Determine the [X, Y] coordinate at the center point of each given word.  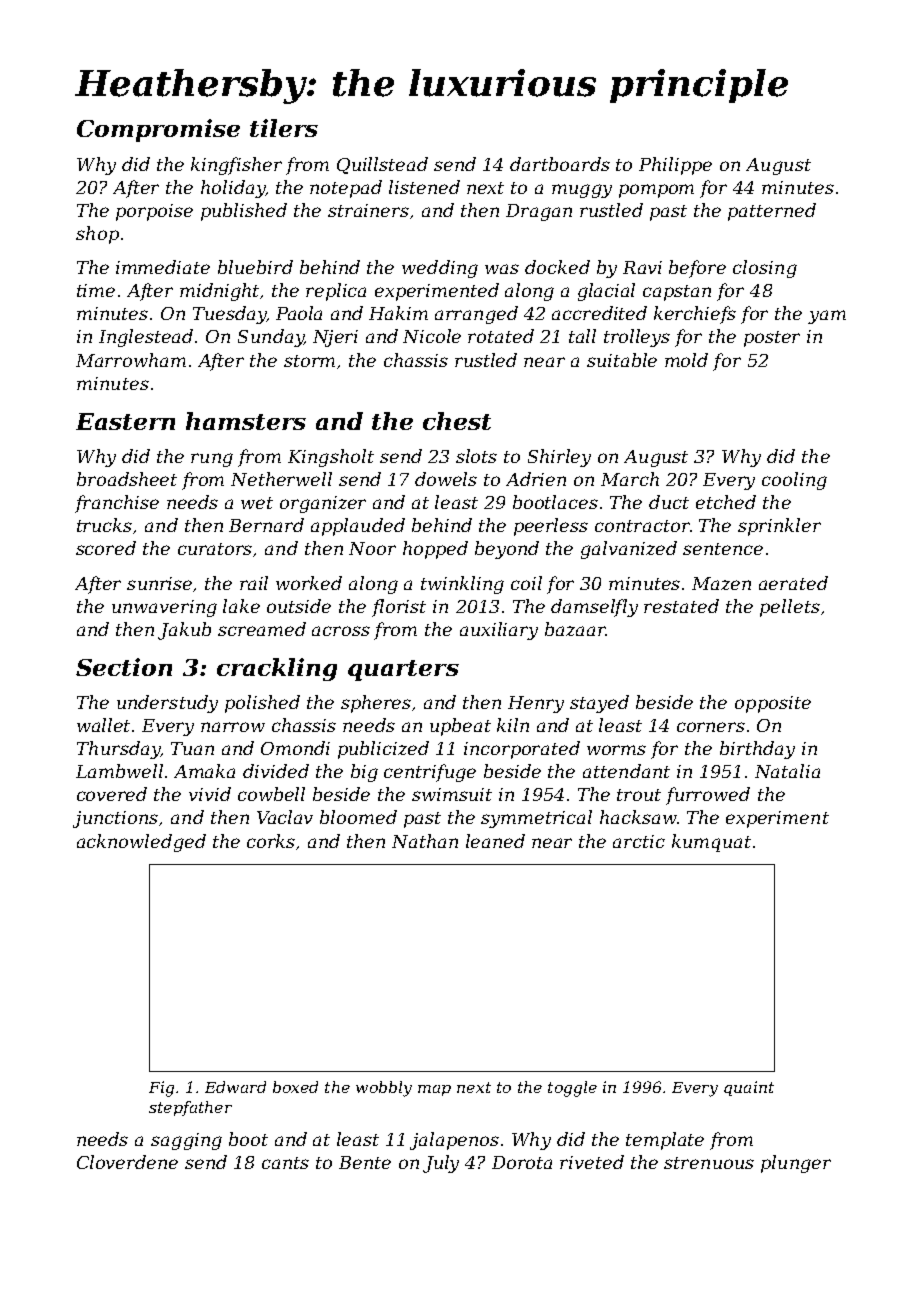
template [665, 1141]
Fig [161, 1089]
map [434, 1090]
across [341, 631]
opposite [773, 704]
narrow [233, 727]
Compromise [158, 130]
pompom [656, 191]
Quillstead [382, 165]
